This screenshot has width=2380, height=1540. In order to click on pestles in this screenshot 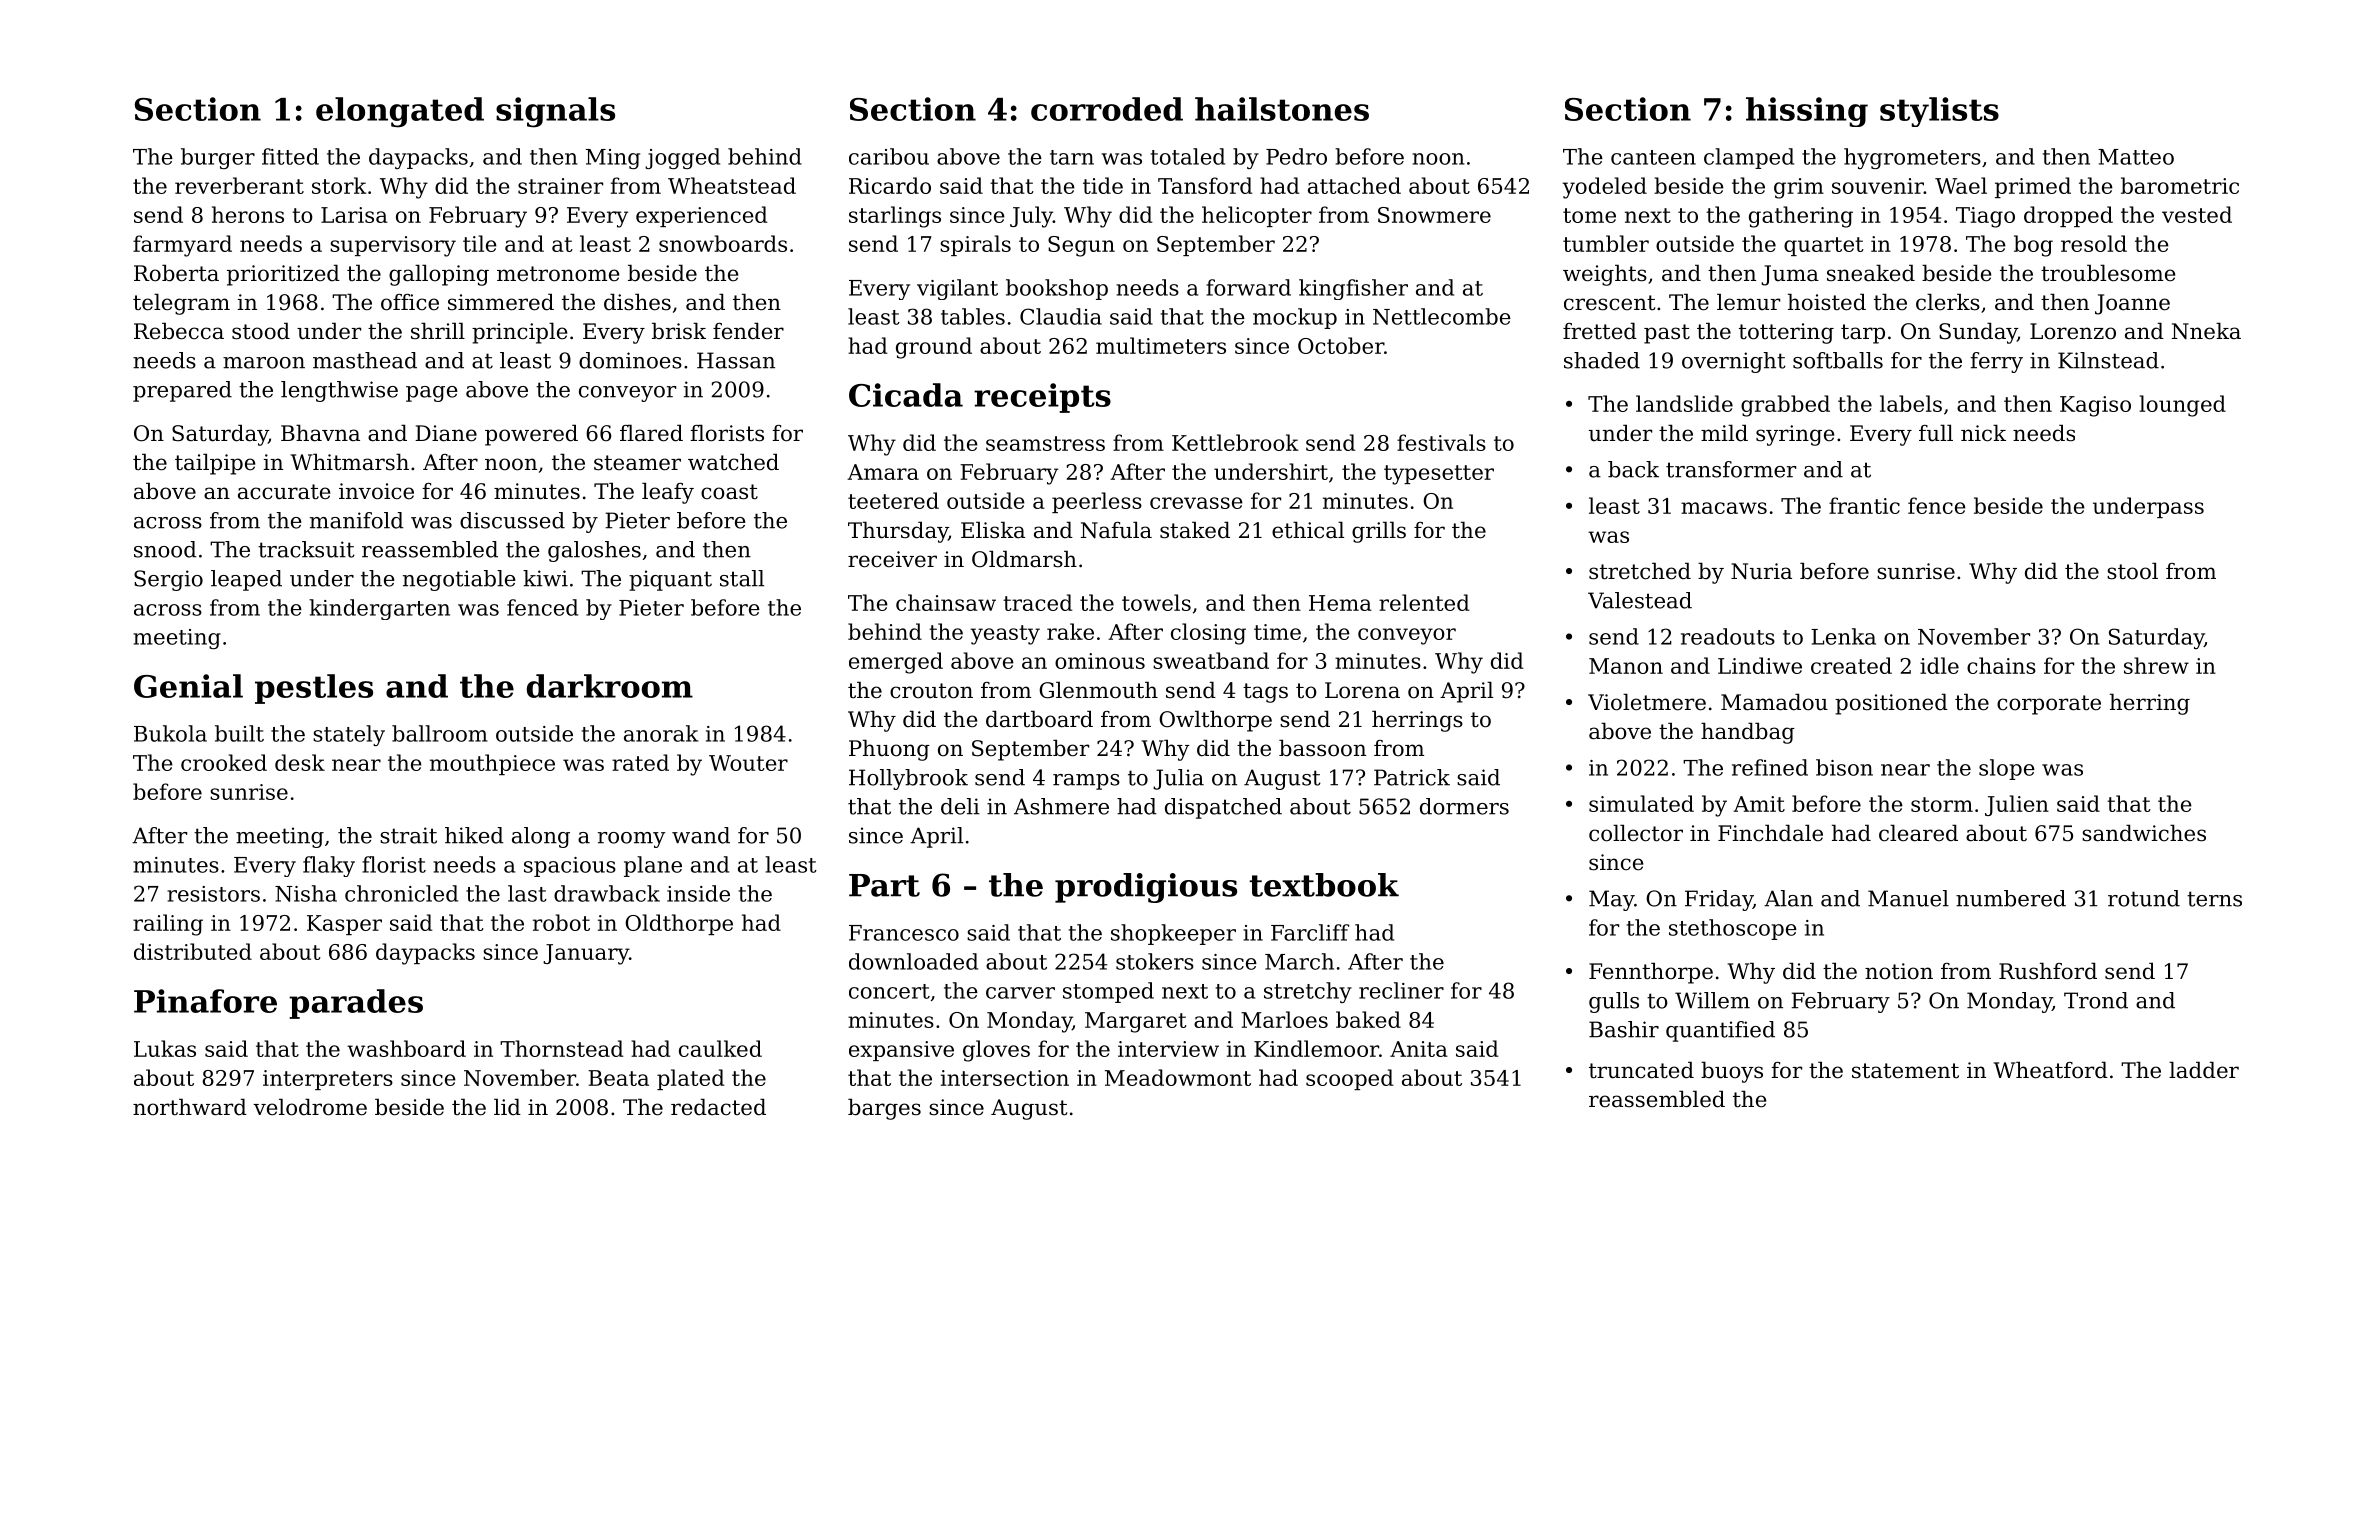, I will do `click(314, 689)`.
